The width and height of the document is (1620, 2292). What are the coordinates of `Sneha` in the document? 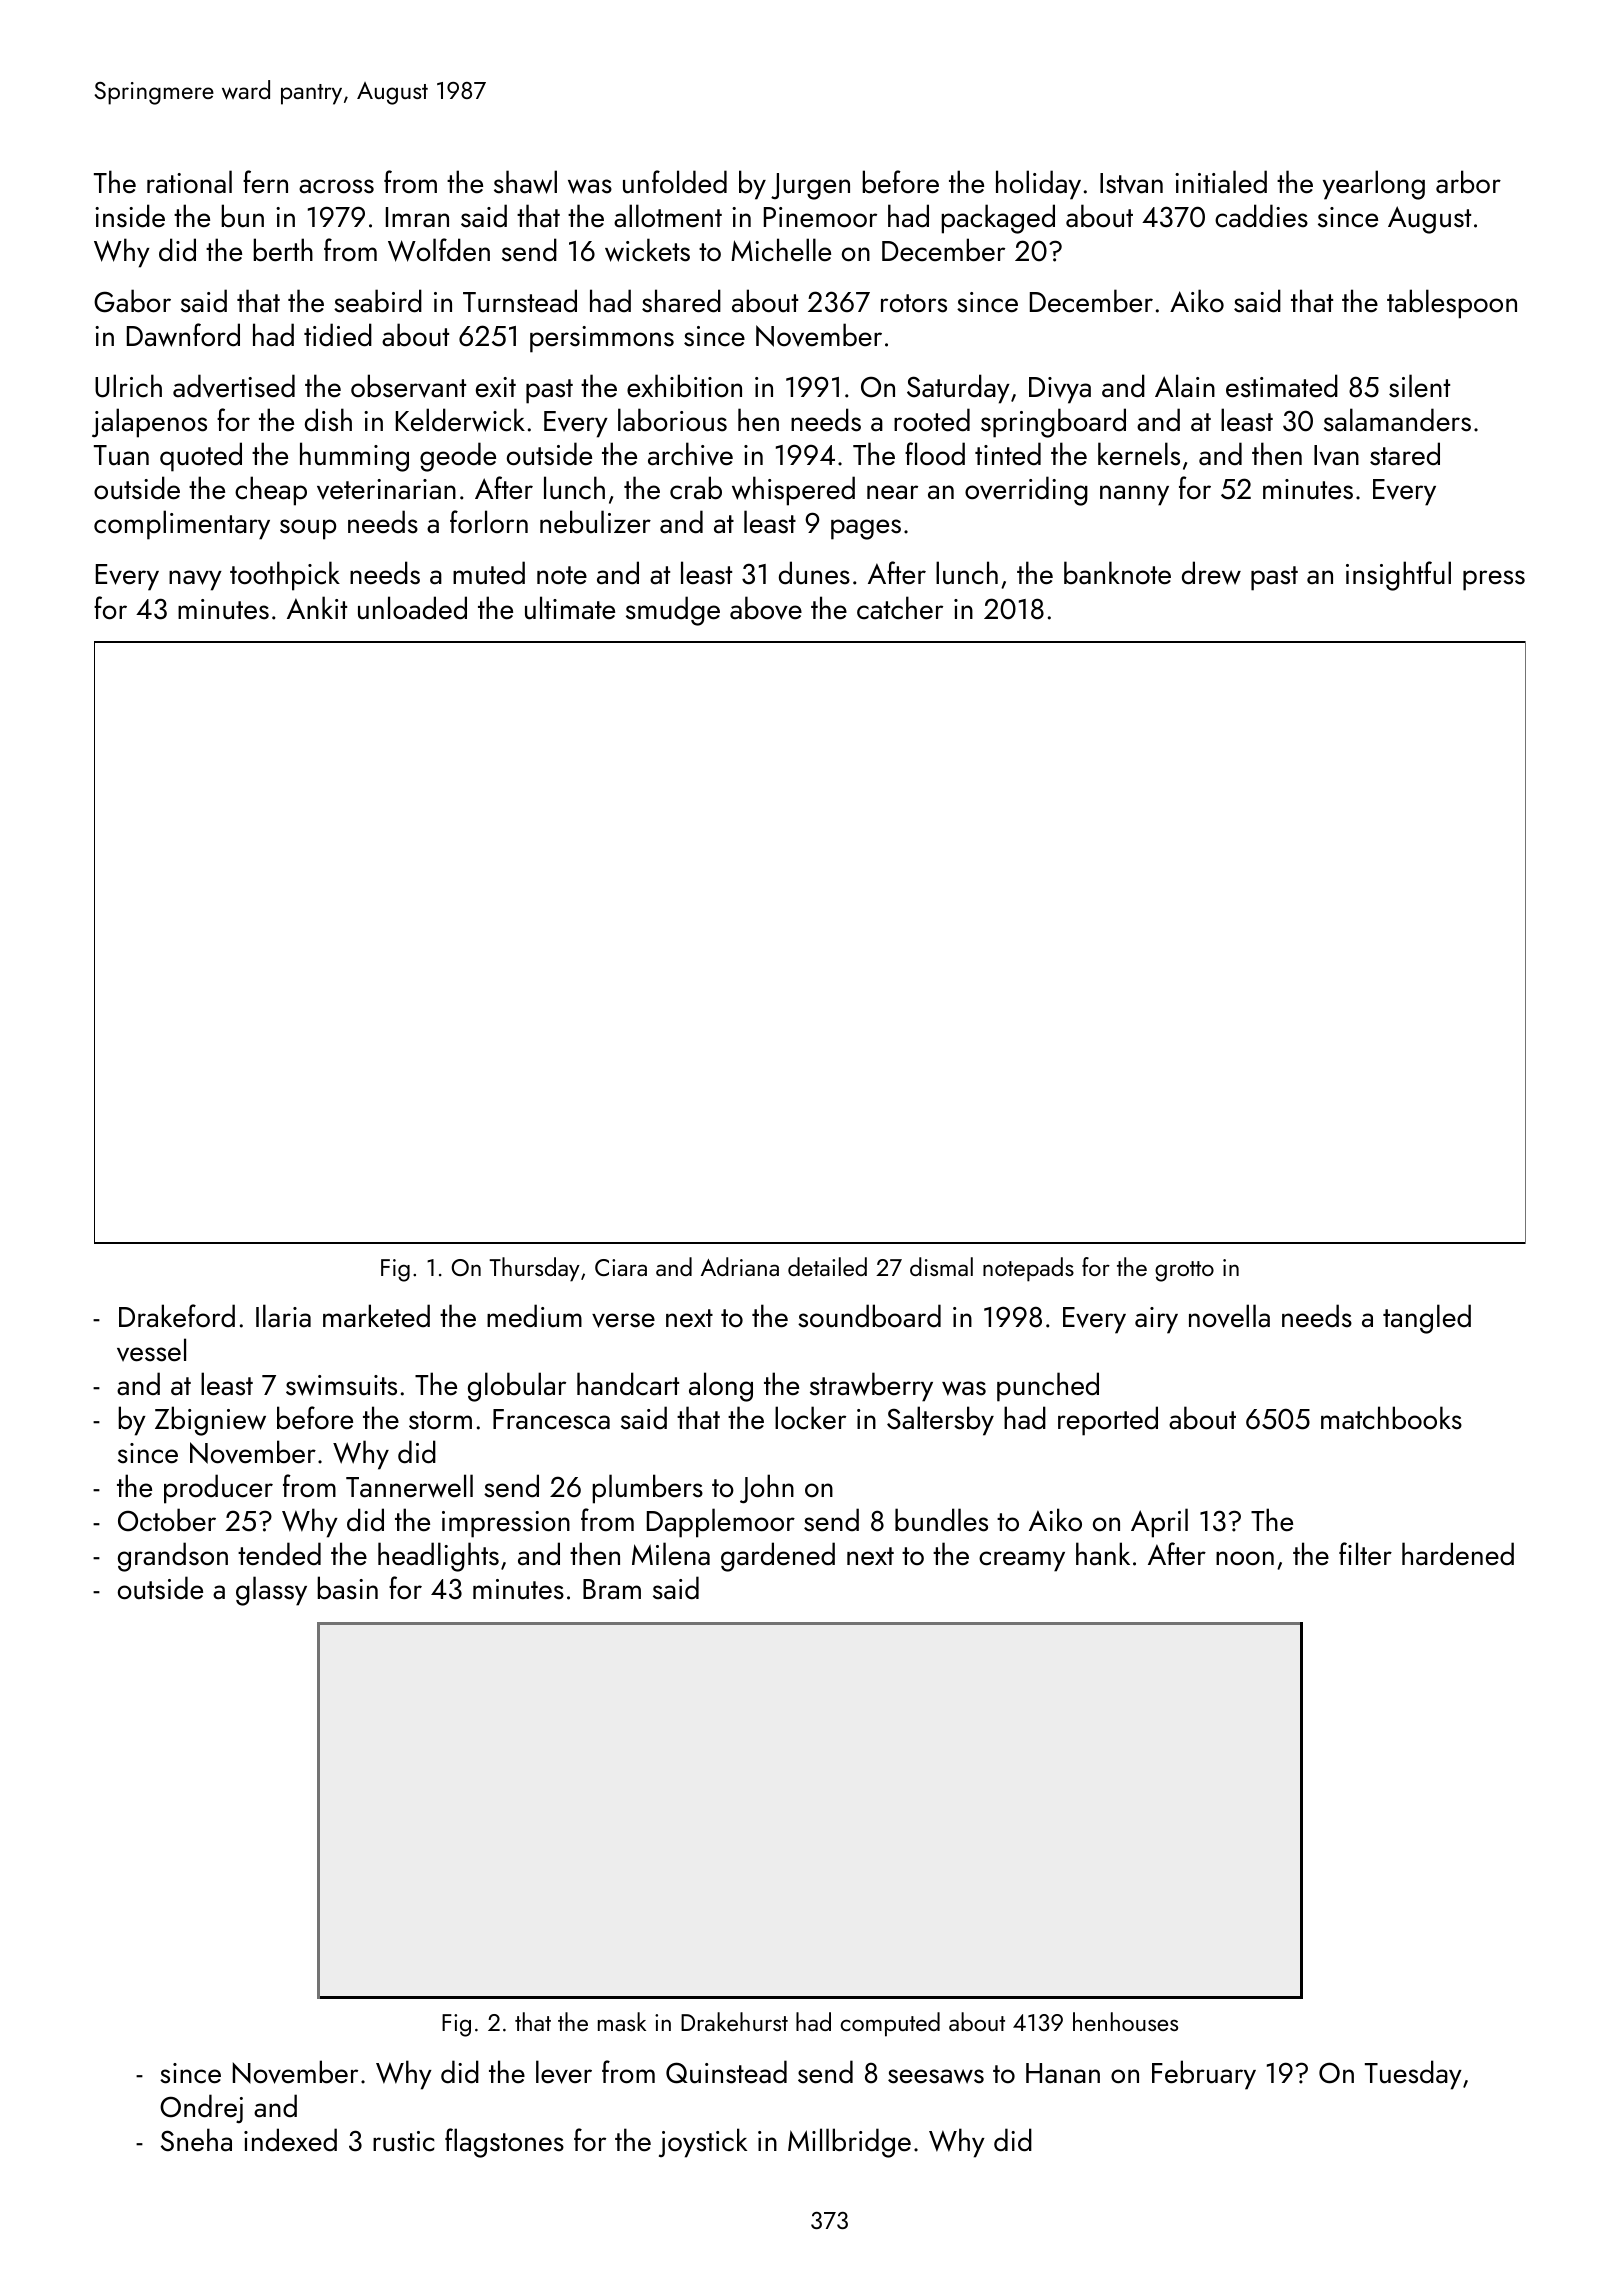 It's located at (196, 2140).
